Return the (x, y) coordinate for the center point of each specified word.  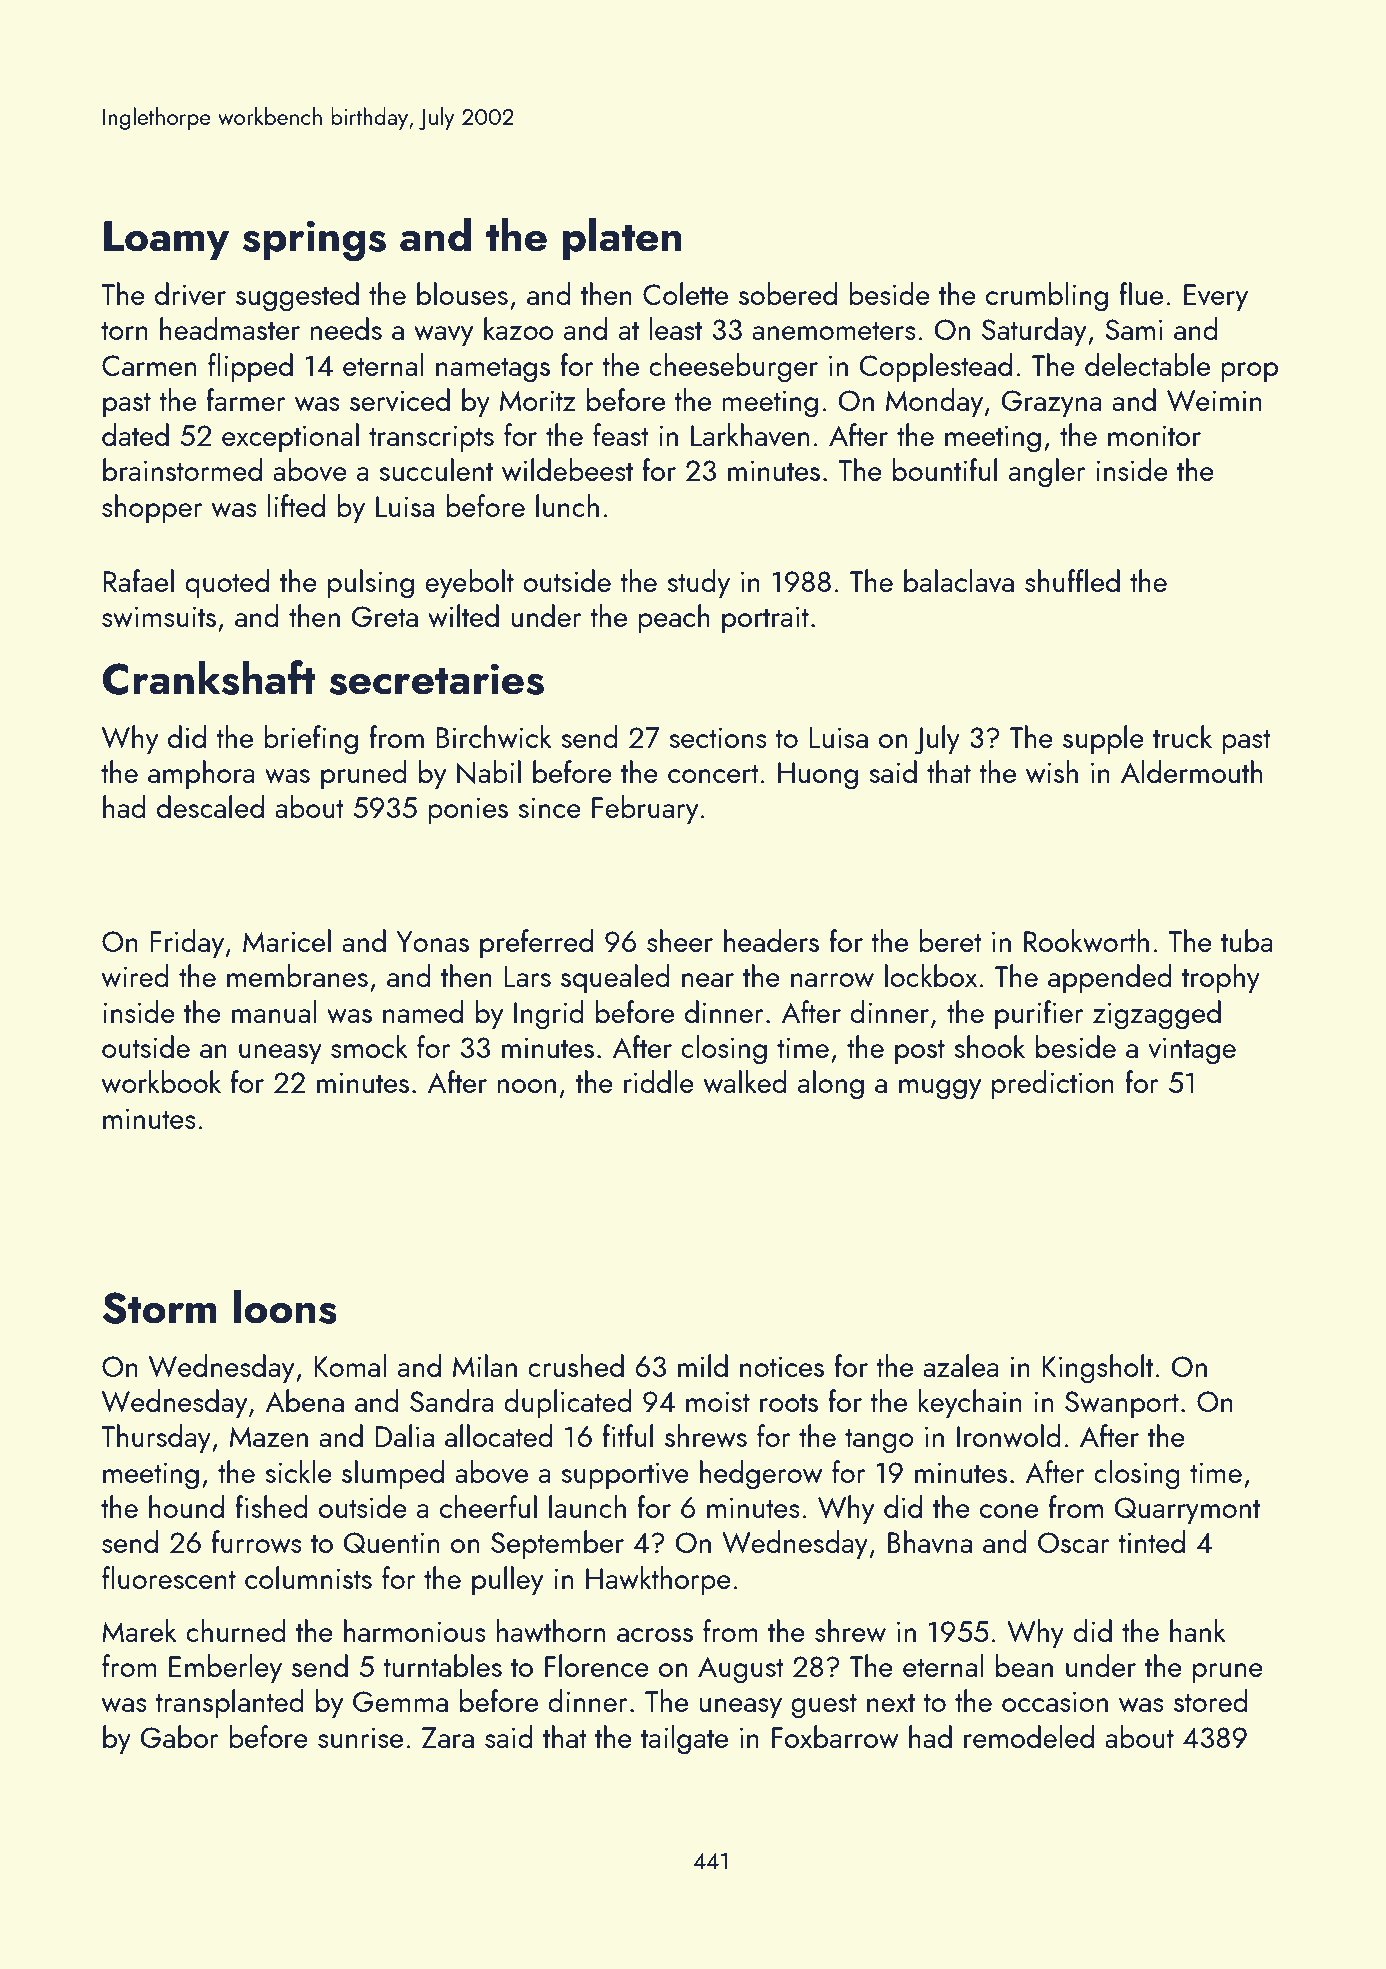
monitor (1154, 435)
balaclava (959, 580)
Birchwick (494, 737)
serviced (400, 399)
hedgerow (761, 1475)
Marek (139, 1630)
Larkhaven (750, 435)
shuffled (1072, 580)
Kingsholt (1097, 1369)
